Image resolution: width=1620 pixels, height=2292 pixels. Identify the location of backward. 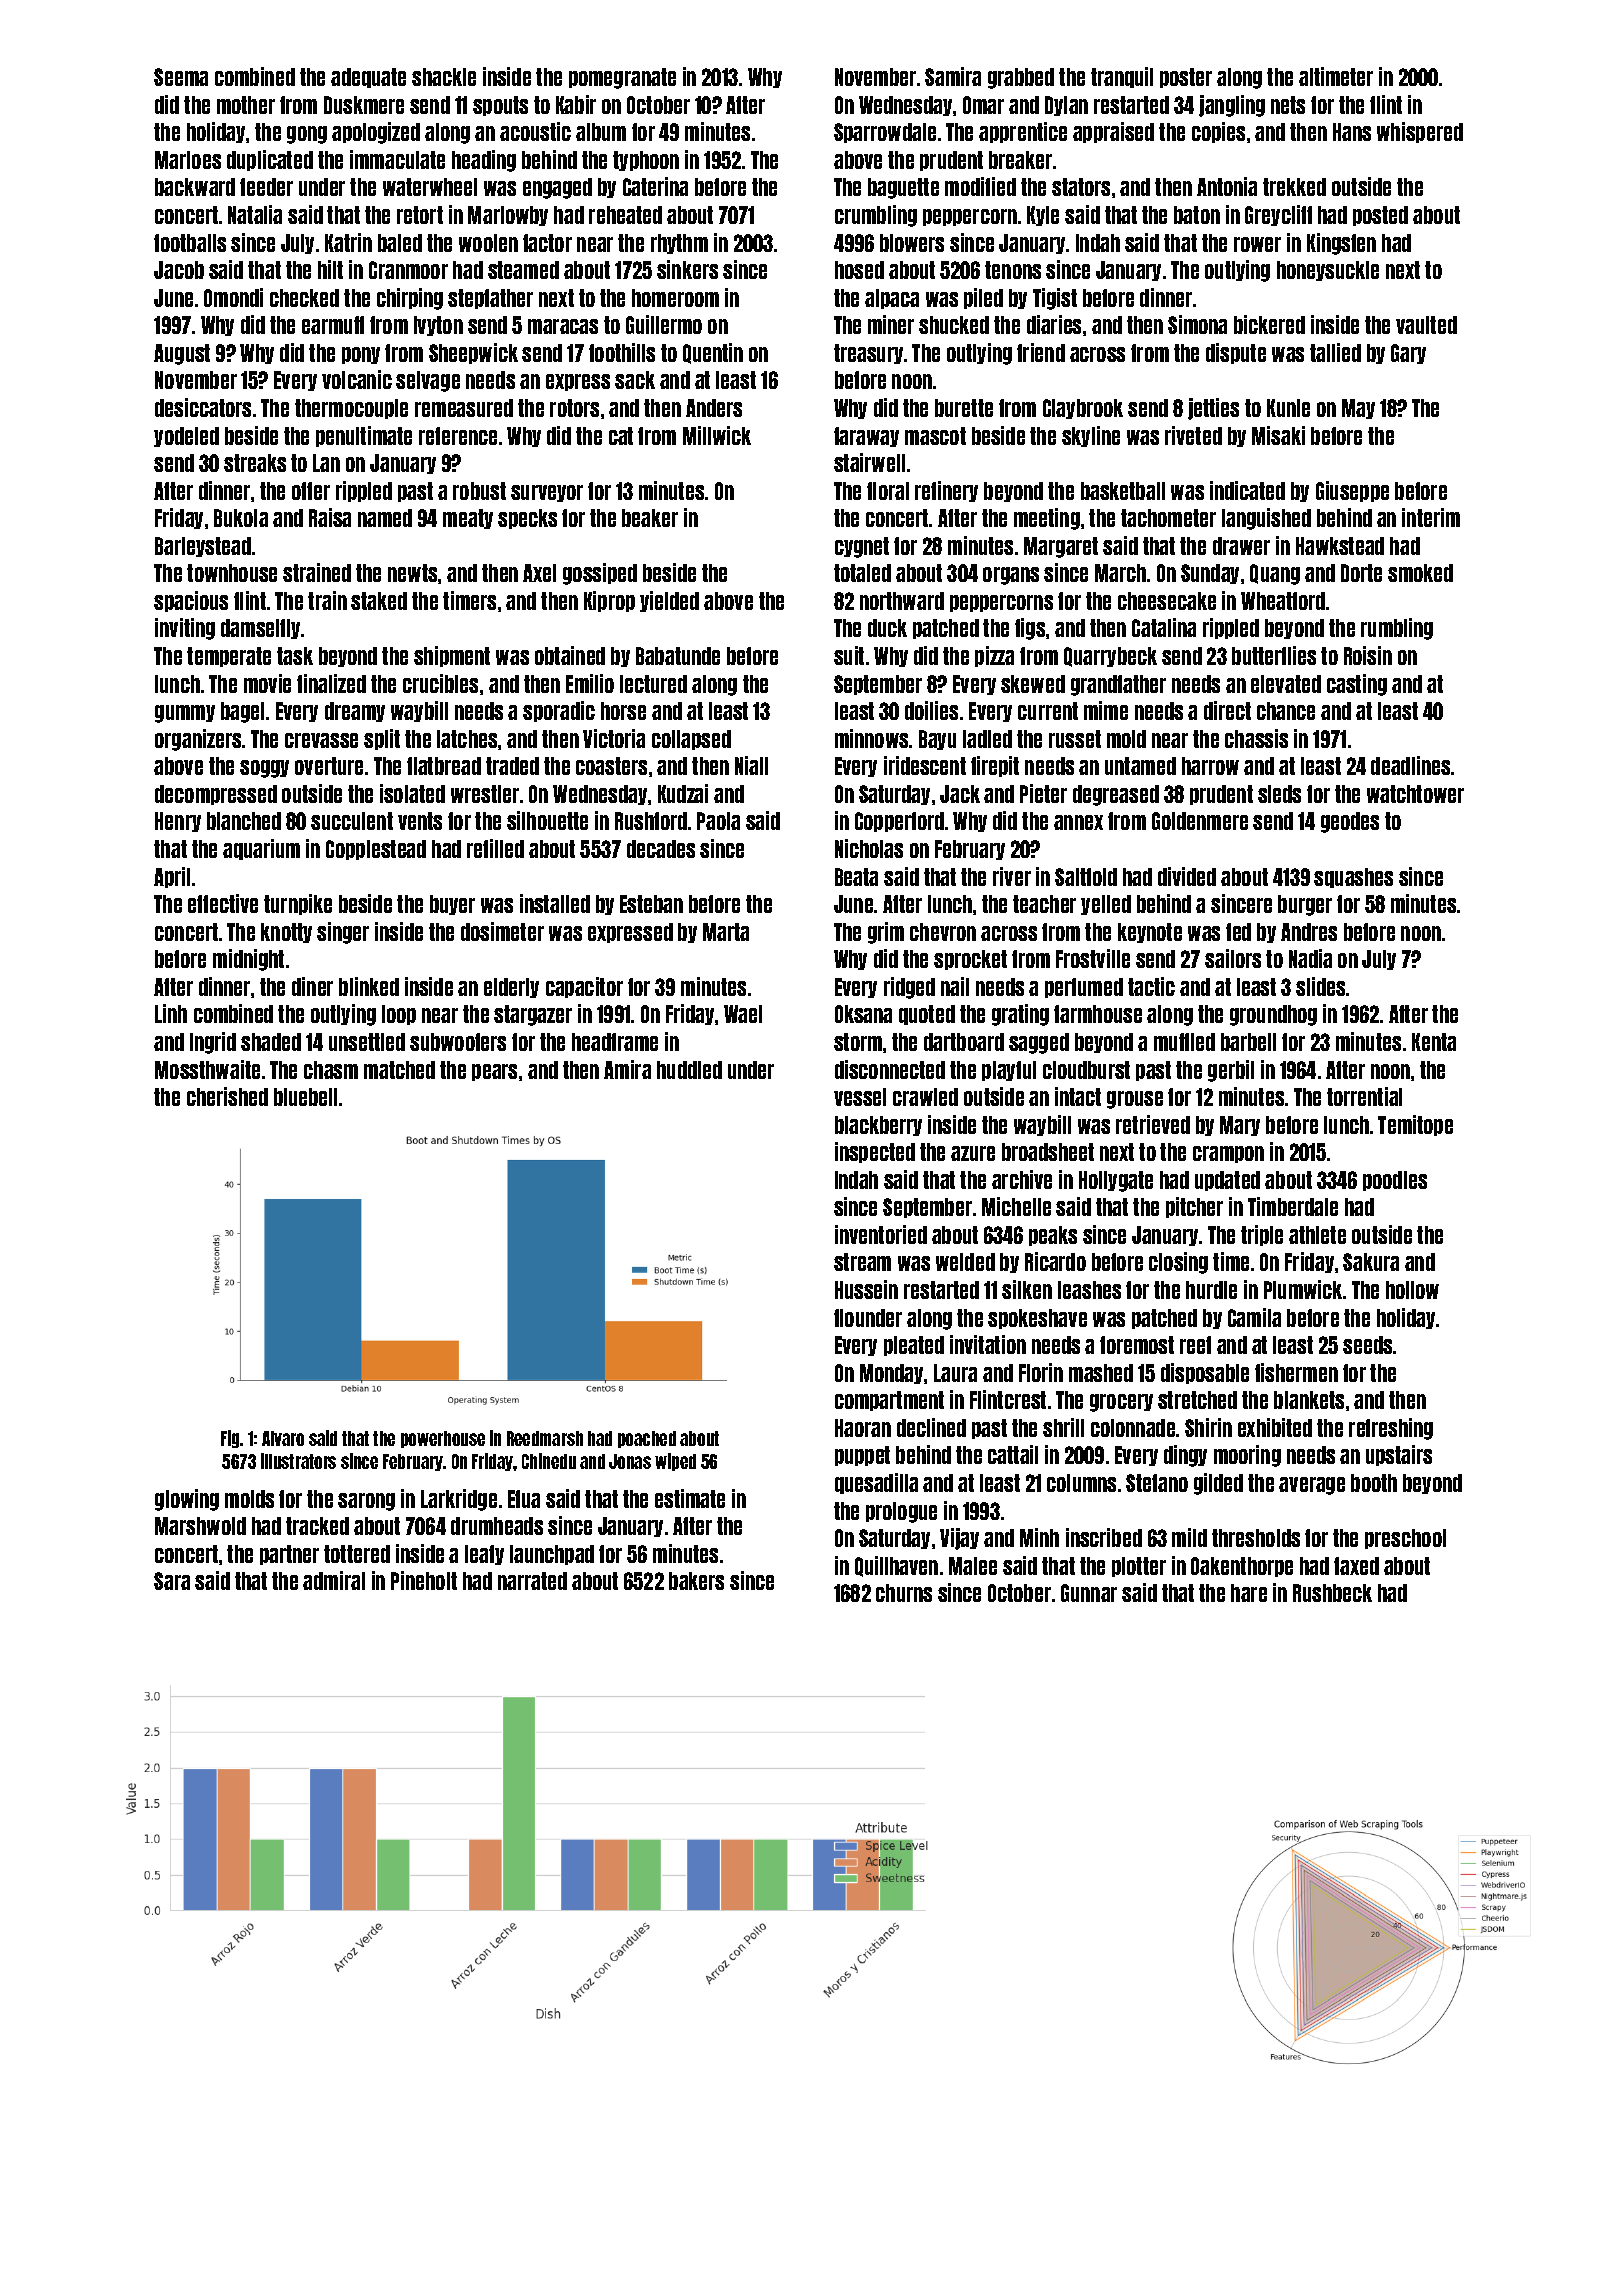
(195, 187).
